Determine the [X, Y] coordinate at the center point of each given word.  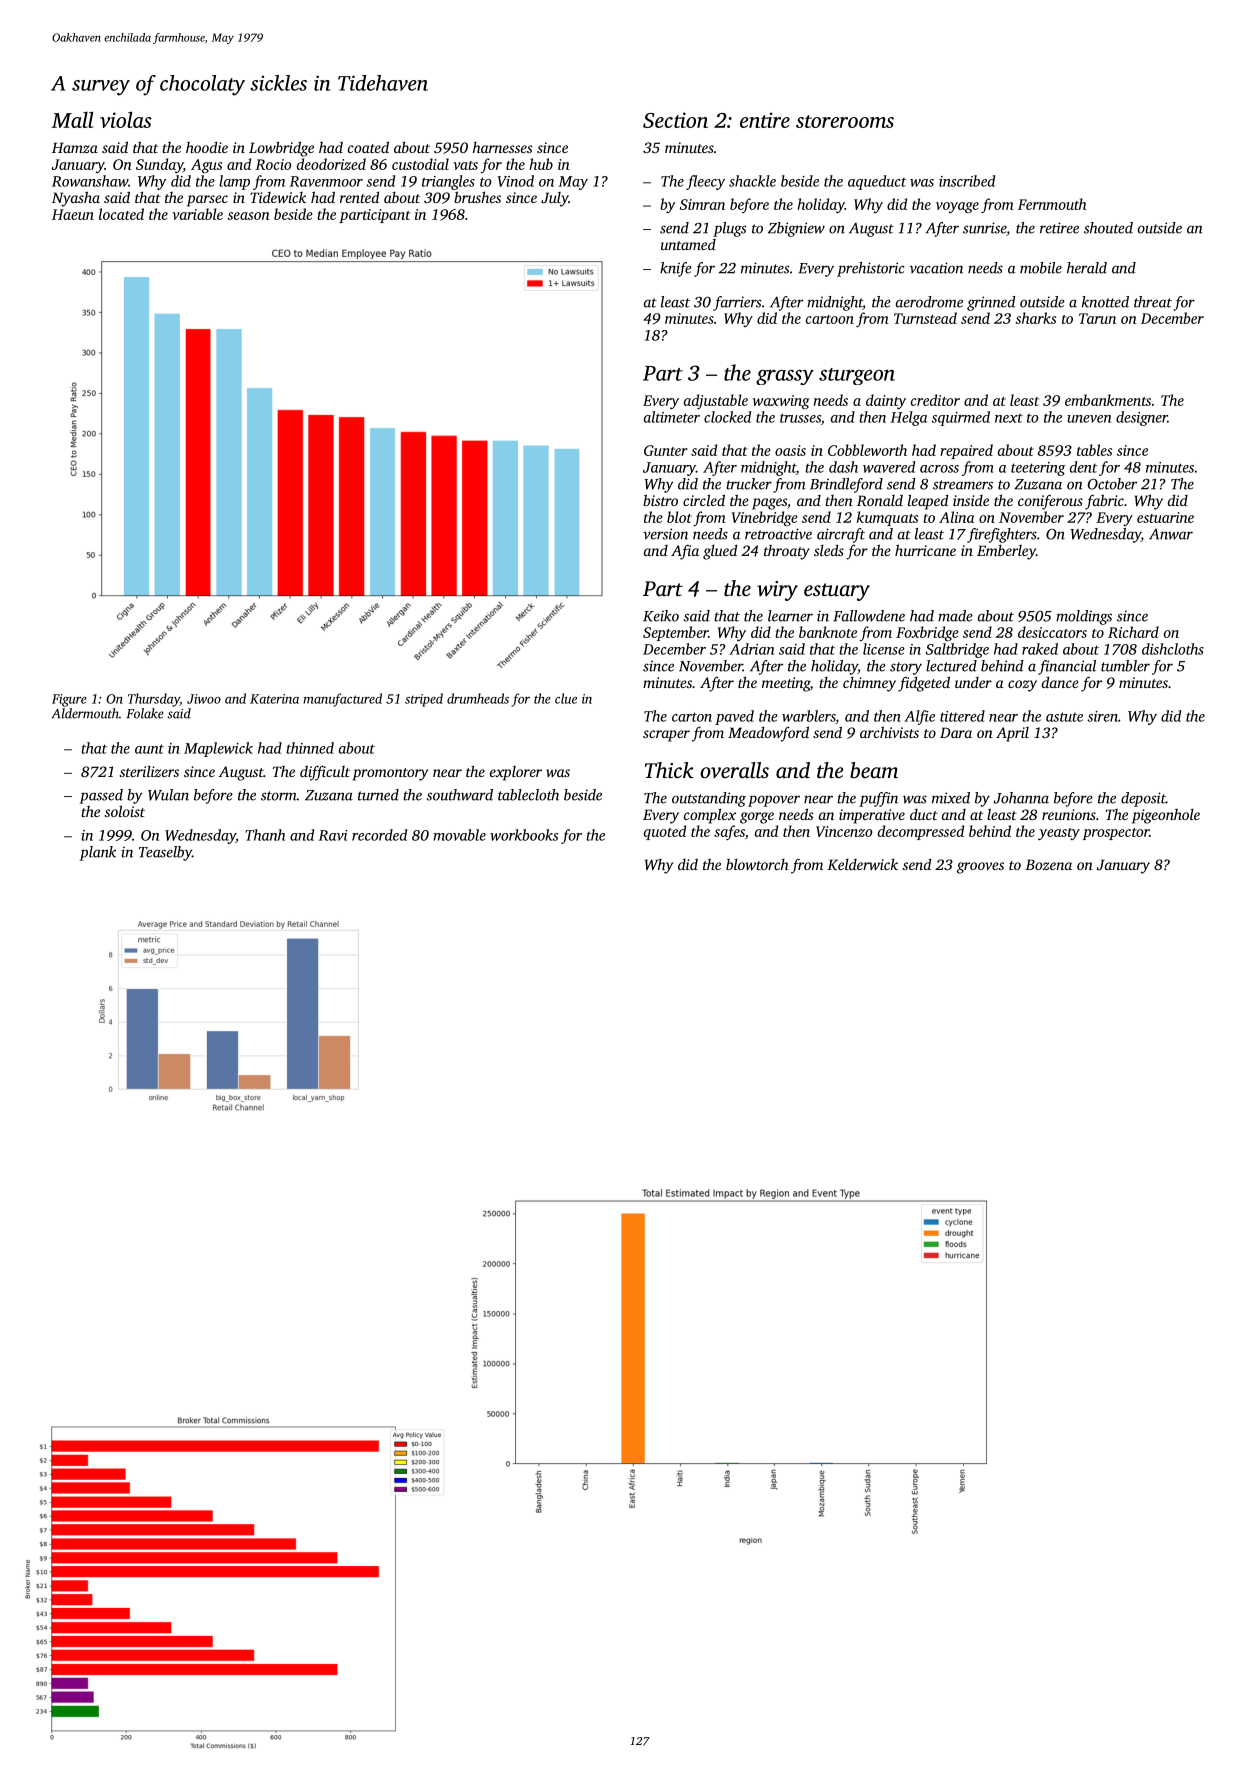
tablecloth [528, 795]
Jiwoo [204, 699]
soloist [125, 811]
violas [126, 119]
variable [197, 214]
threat [1153, 302]
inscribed [967, 181]
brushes [477, 197]
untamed [688, 244]
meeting [786, 684]
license [884, 649]
